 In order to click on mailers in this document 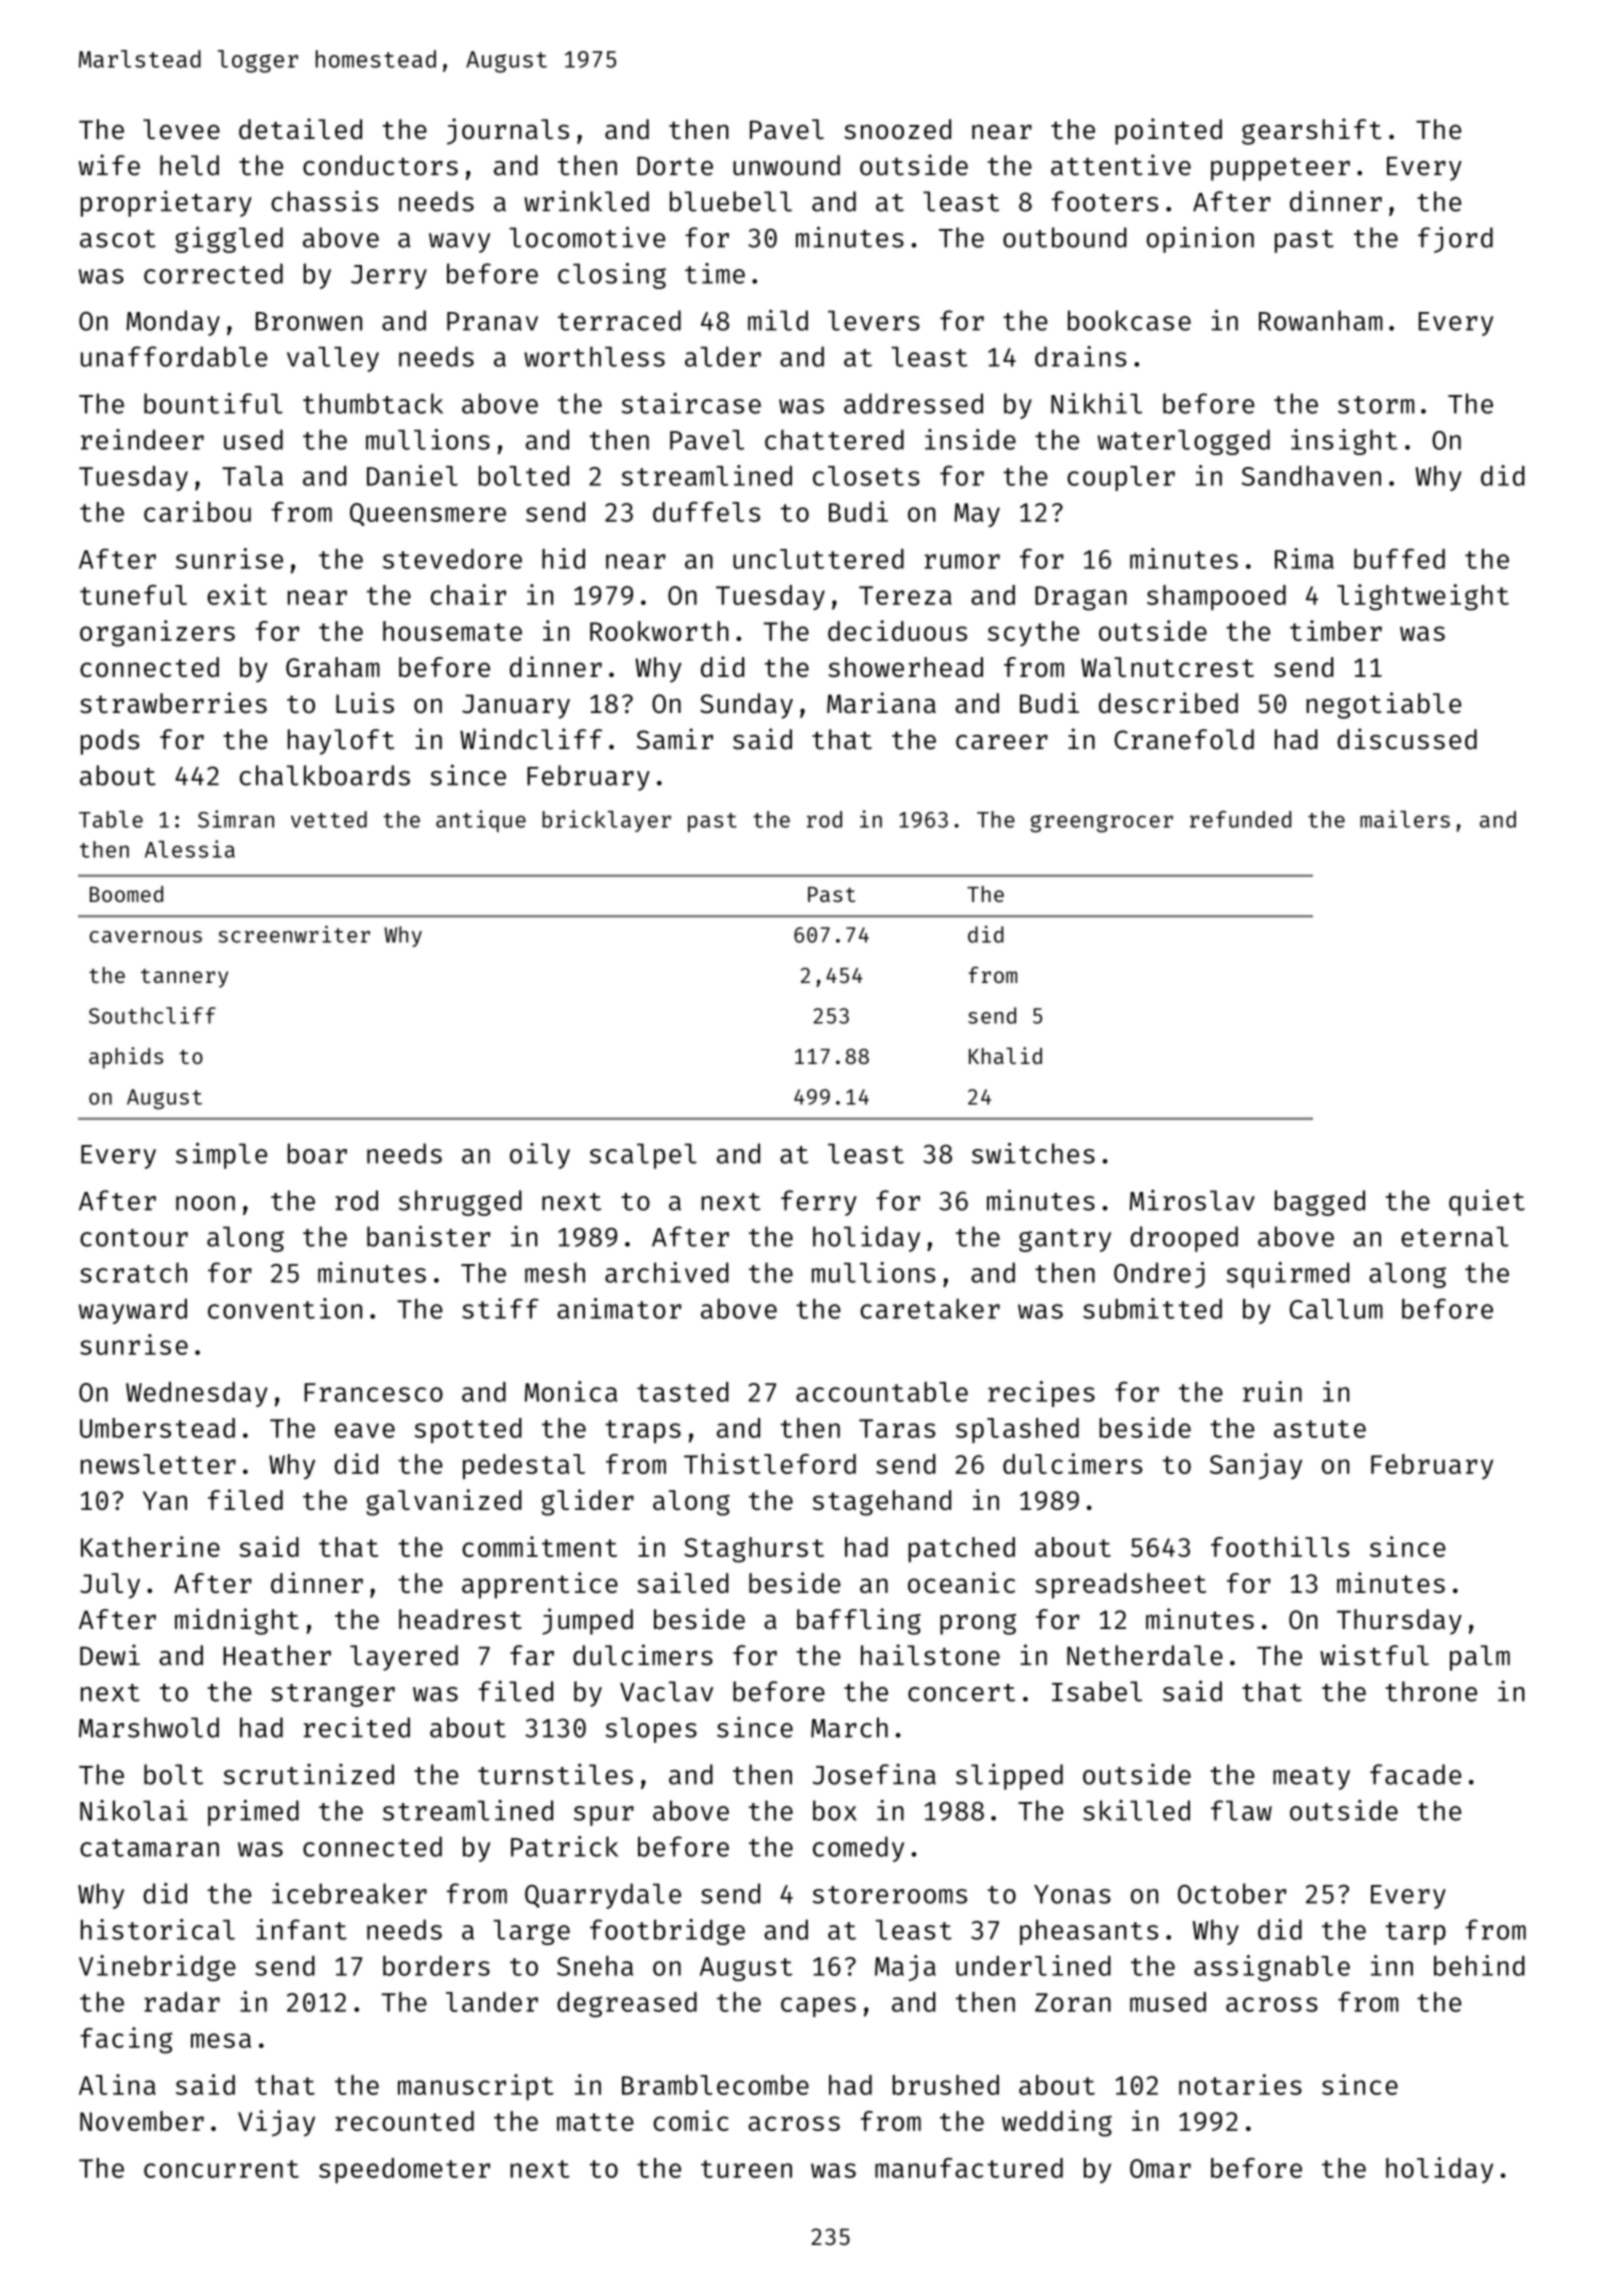, I will do `click(1405, 819)`.
